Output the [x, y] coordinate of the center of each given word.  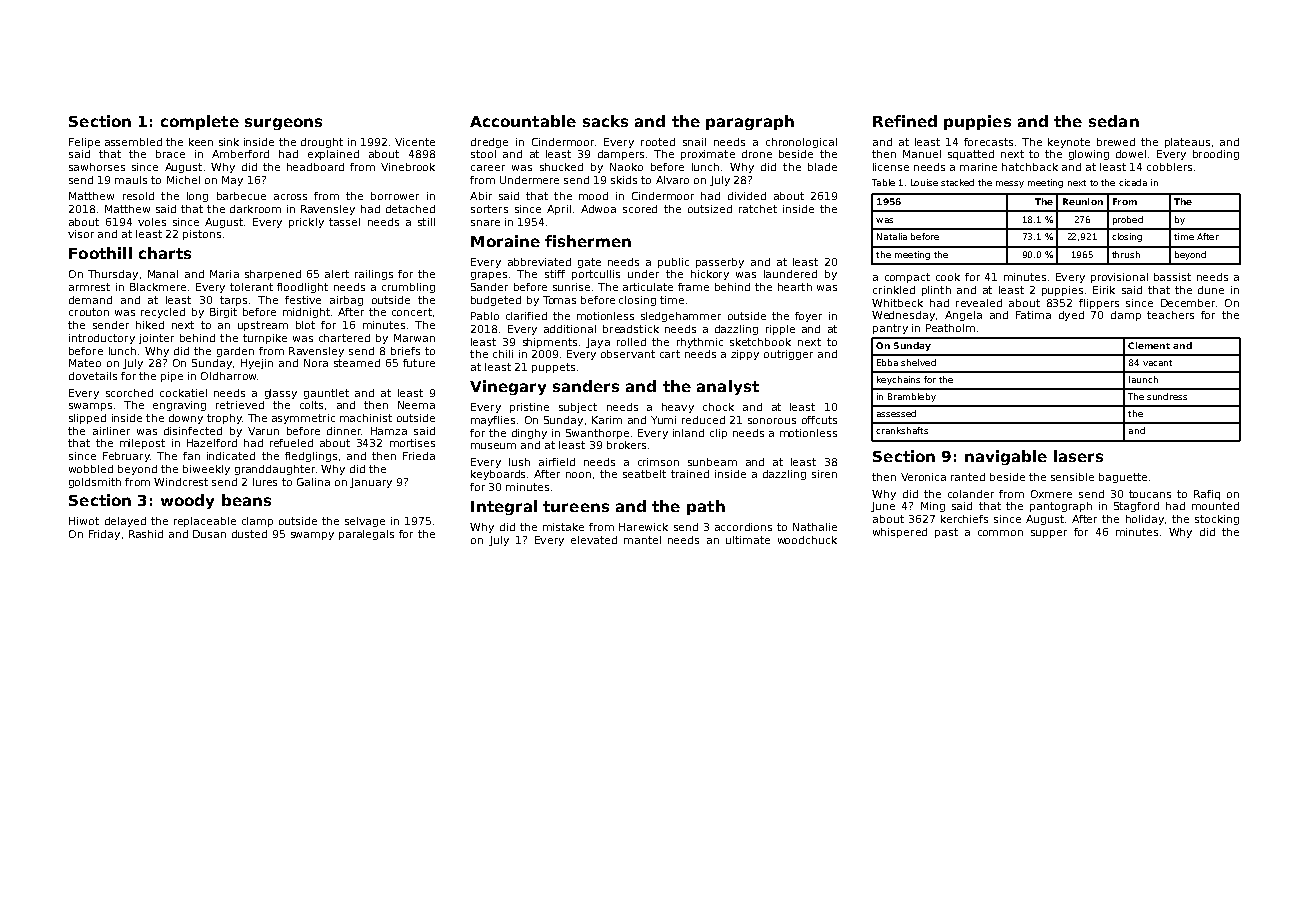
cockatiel [183, 393]
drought [322, 143]
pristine [529, 408]
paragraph [750, 122]
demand [90, 300]
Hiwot [84, 521]
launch [1143, 379]
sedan [1114, 121]
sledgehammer [681, 317]
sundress [1167, 396]
